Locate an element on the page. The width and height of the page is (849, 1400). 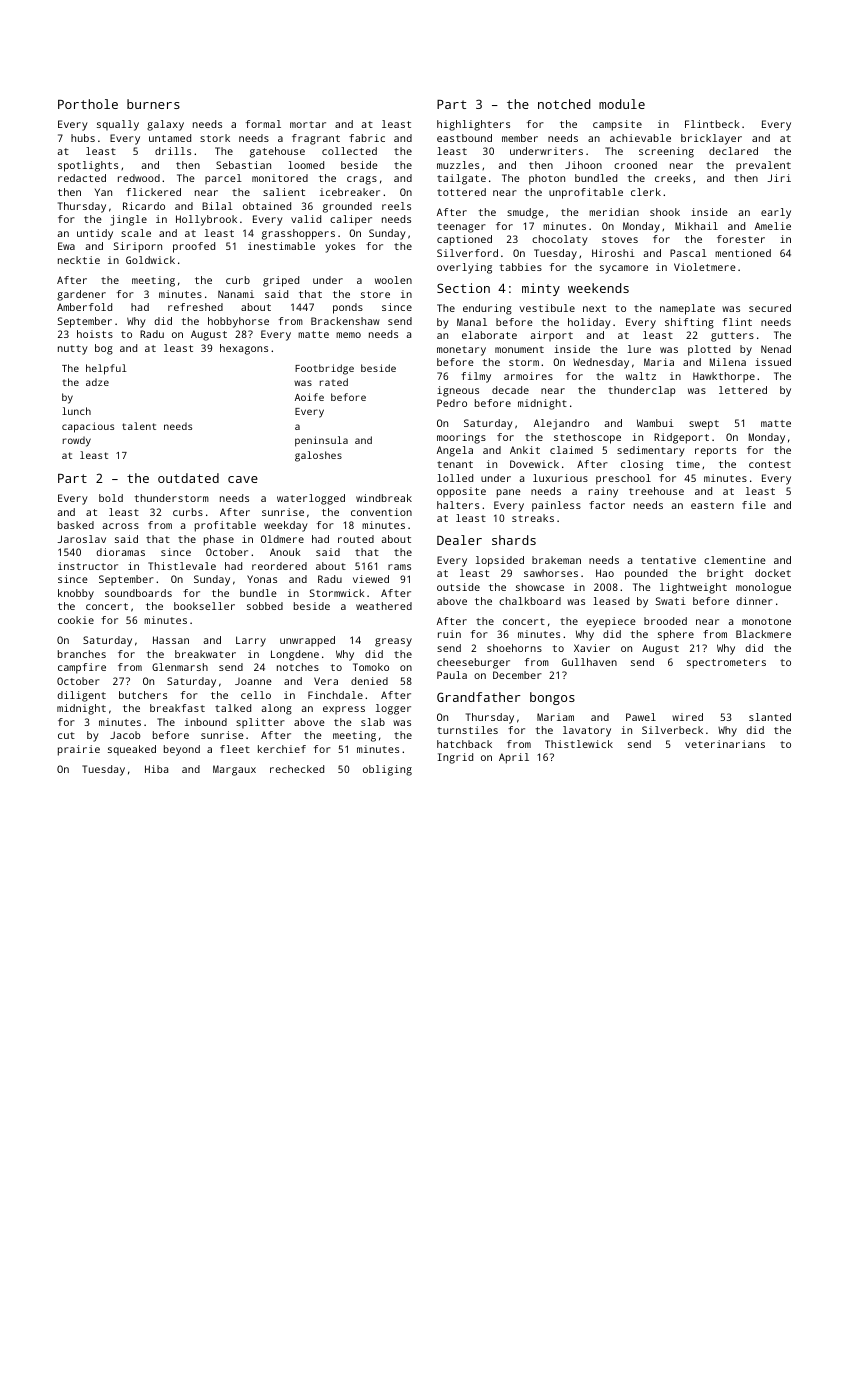
bricklayer is located at coordinates (711, 139).
